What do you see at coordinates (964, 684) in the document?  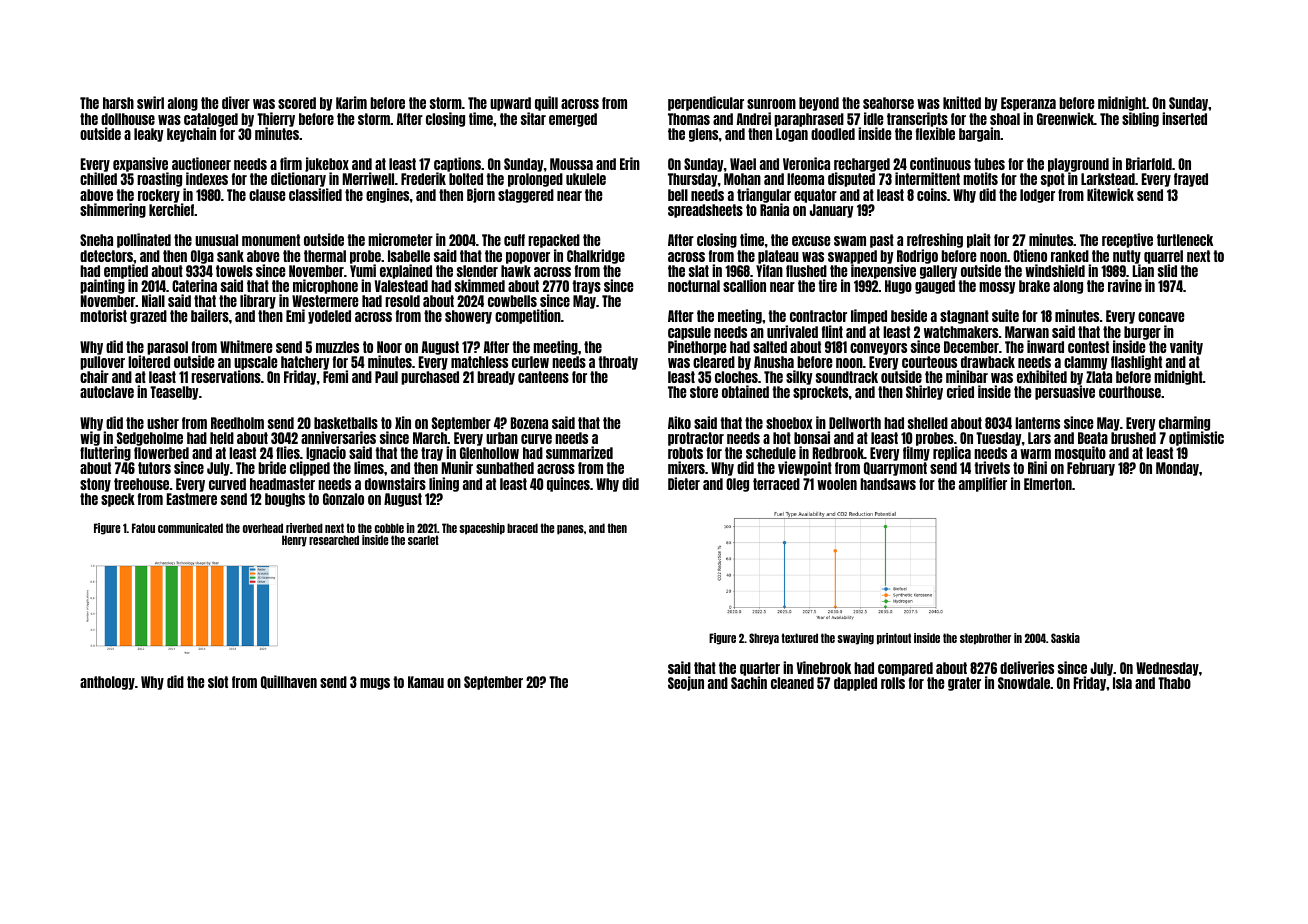 I see `grater` at bounding box center [964, 684].
